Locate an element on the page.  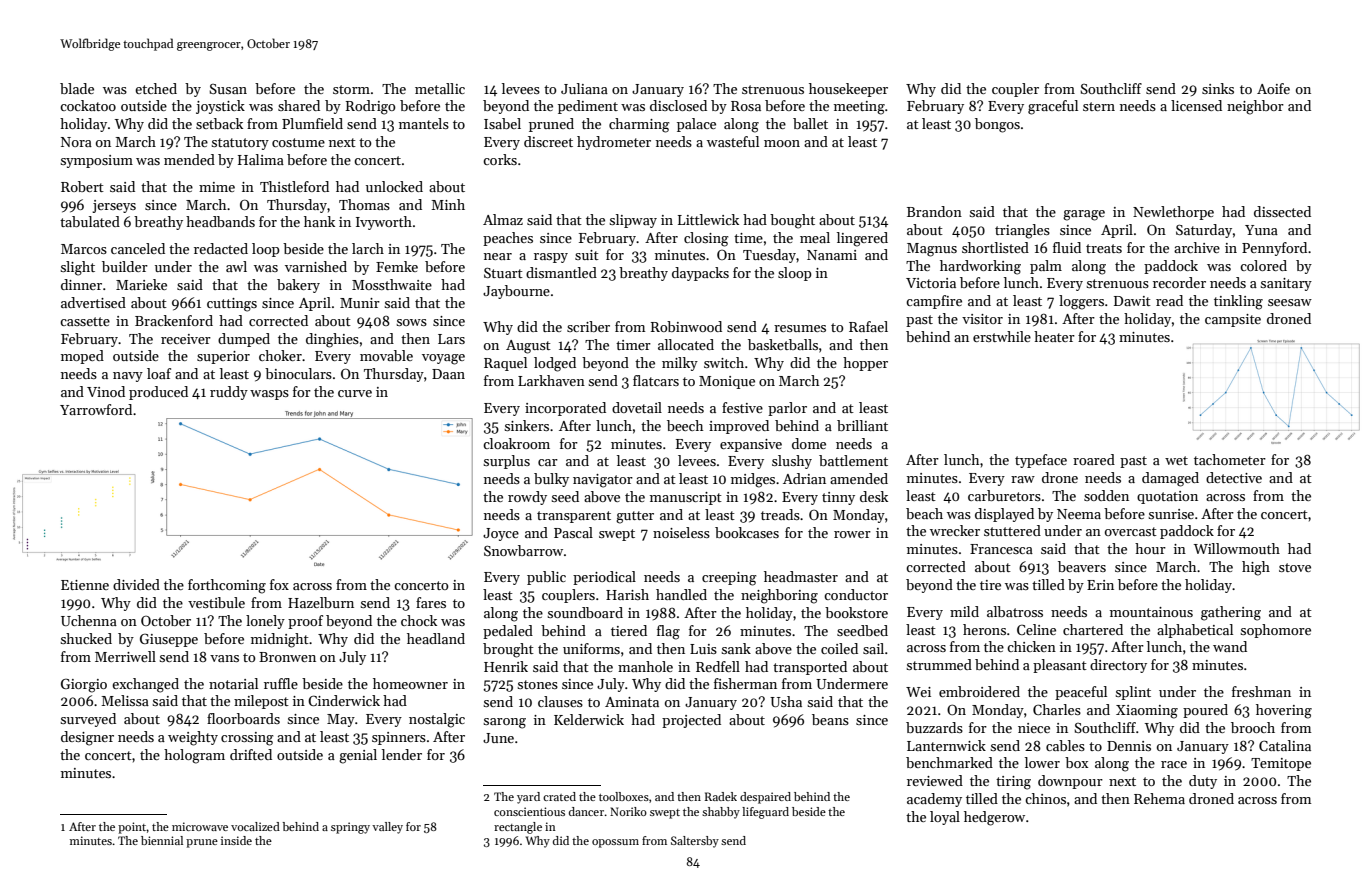
garage is located at coordinates (1084, 215).
